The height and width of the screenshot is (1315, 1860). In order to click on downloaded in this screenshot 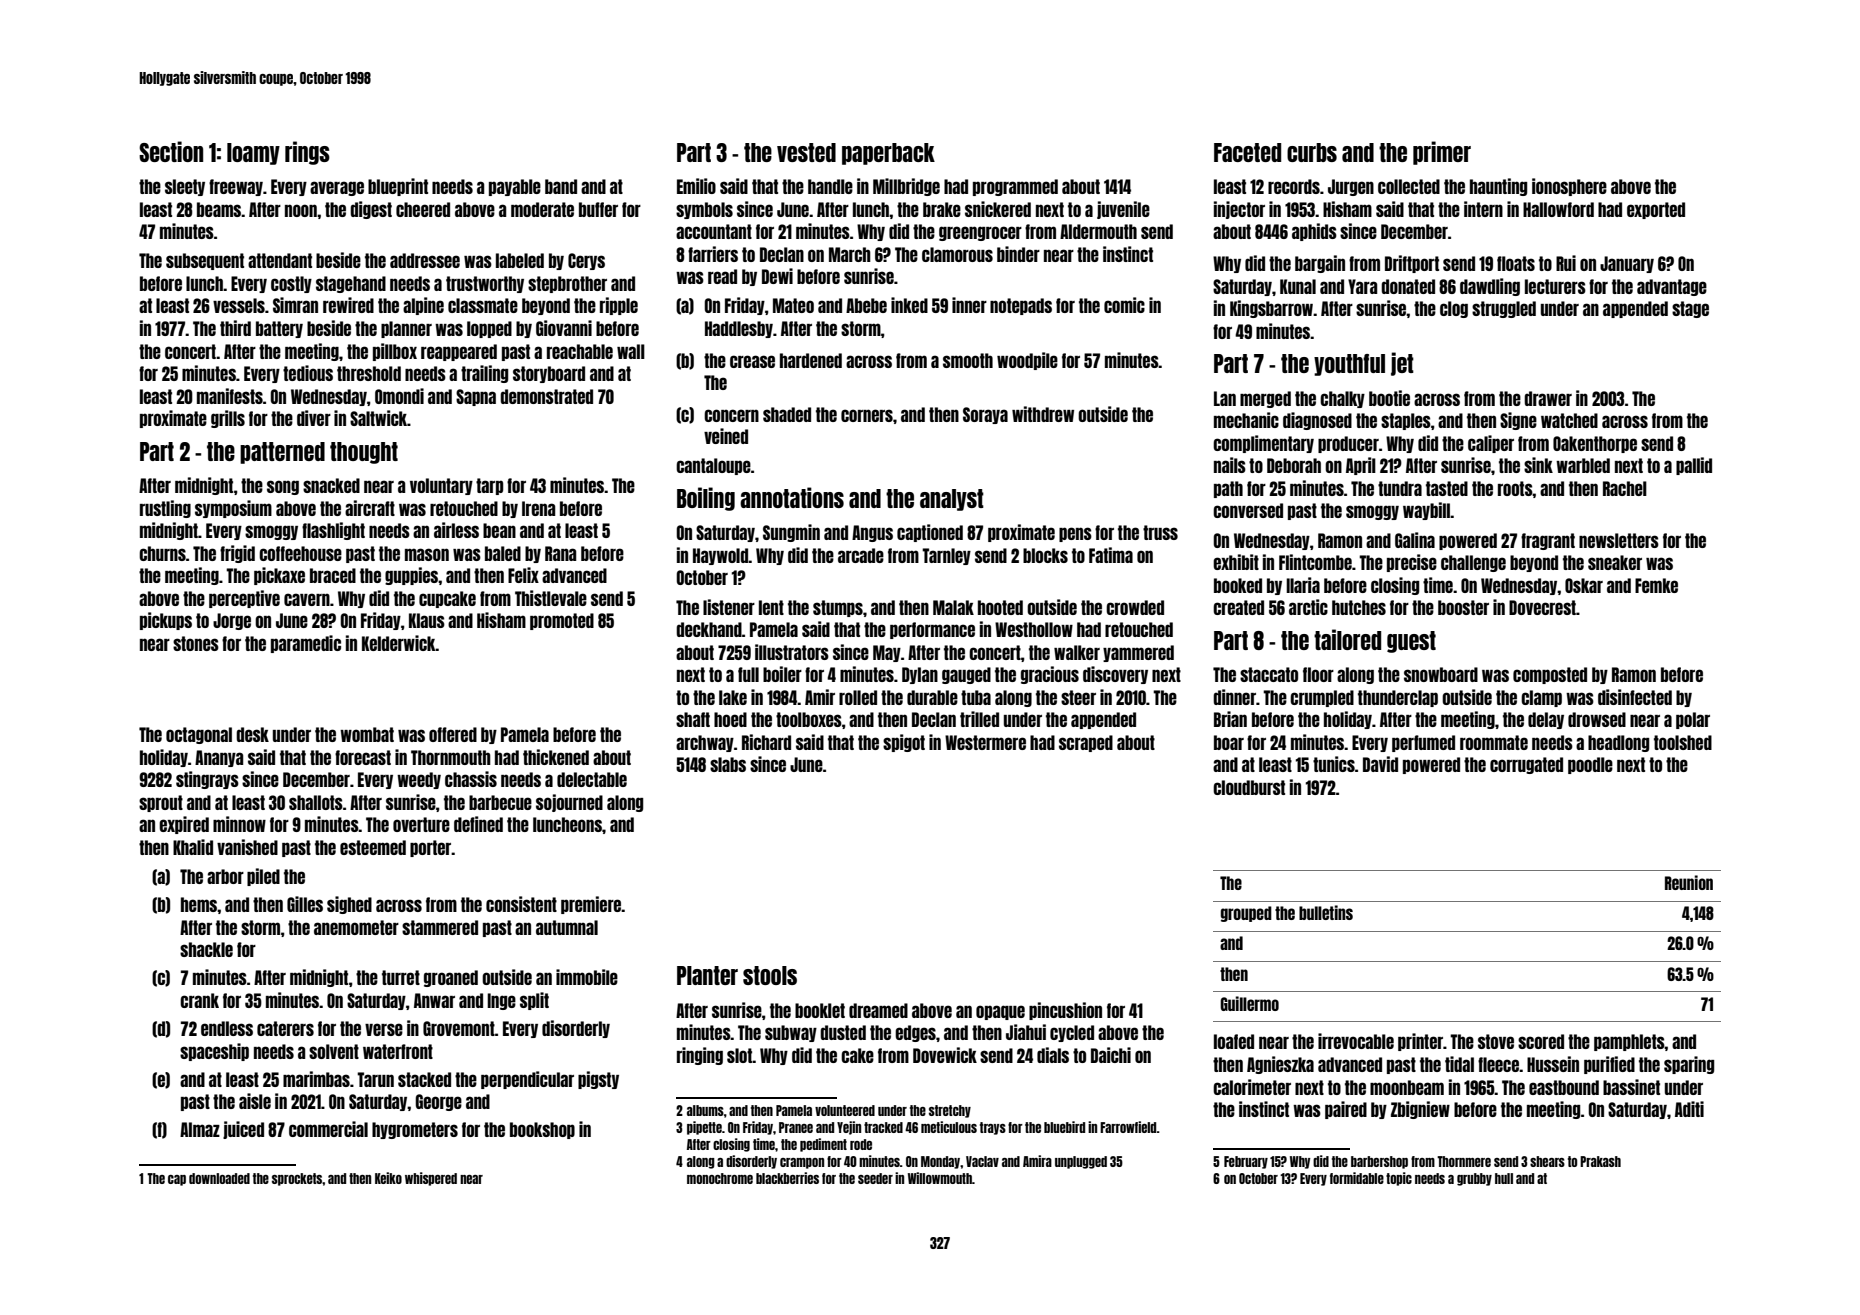, I will do `click(219, 1178)`.
